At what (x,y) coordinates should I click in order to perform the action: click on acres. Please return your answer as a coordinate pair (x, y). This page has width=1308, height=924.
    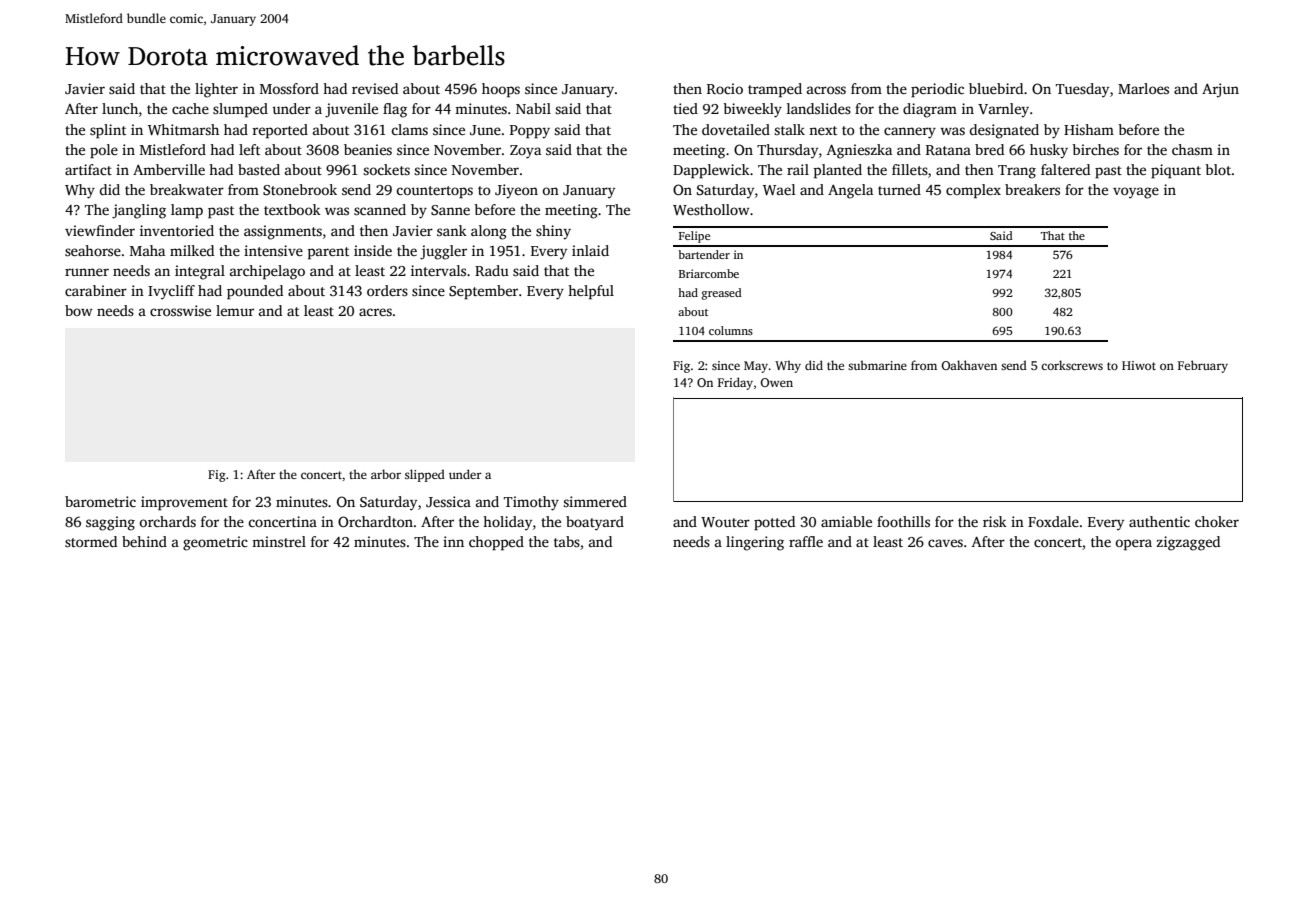
    Looking at the image, I should click on (375, 312).
